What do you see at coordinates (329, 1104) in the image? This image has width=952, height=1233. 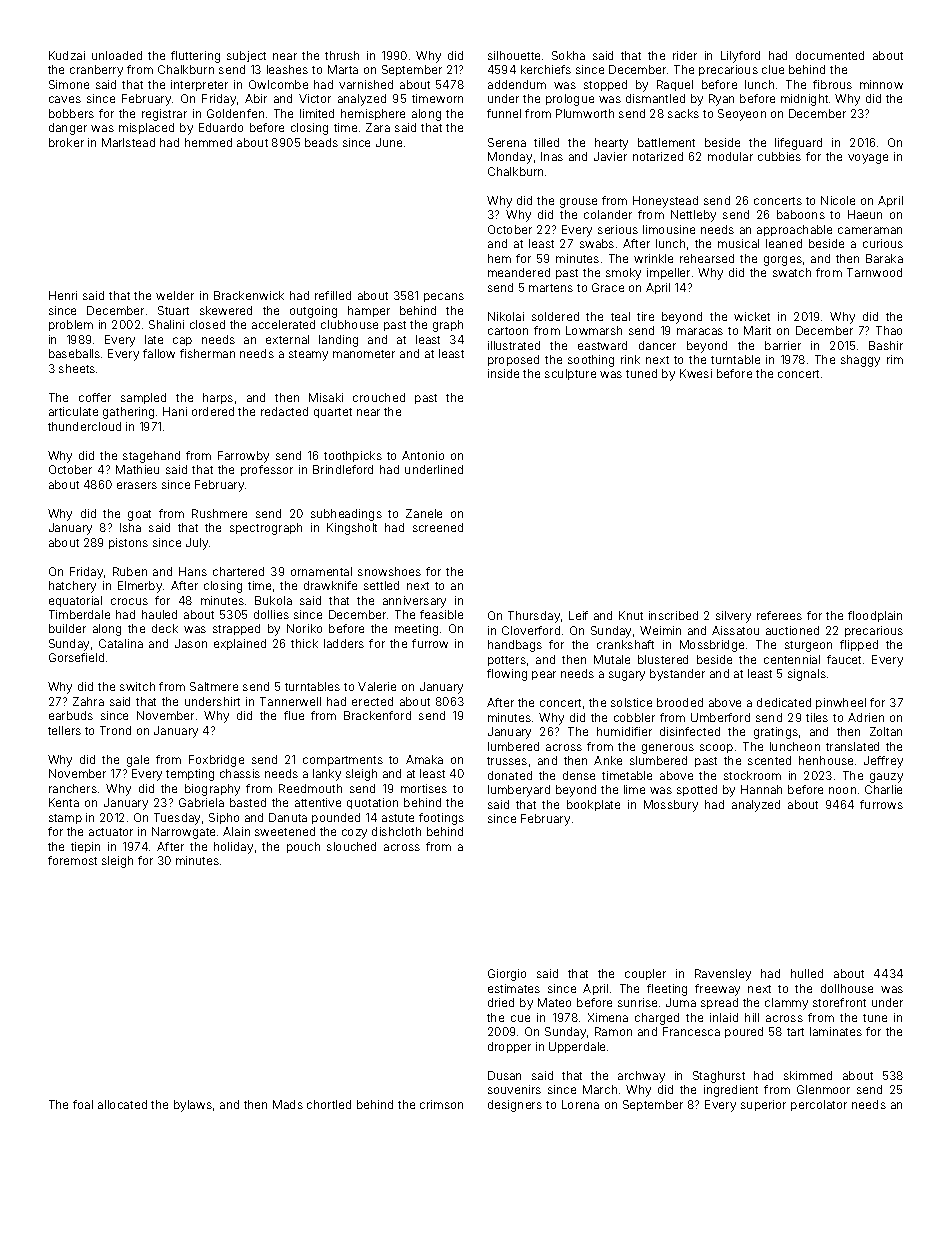 I see `chortled` at bounding box center [329, 1104].
